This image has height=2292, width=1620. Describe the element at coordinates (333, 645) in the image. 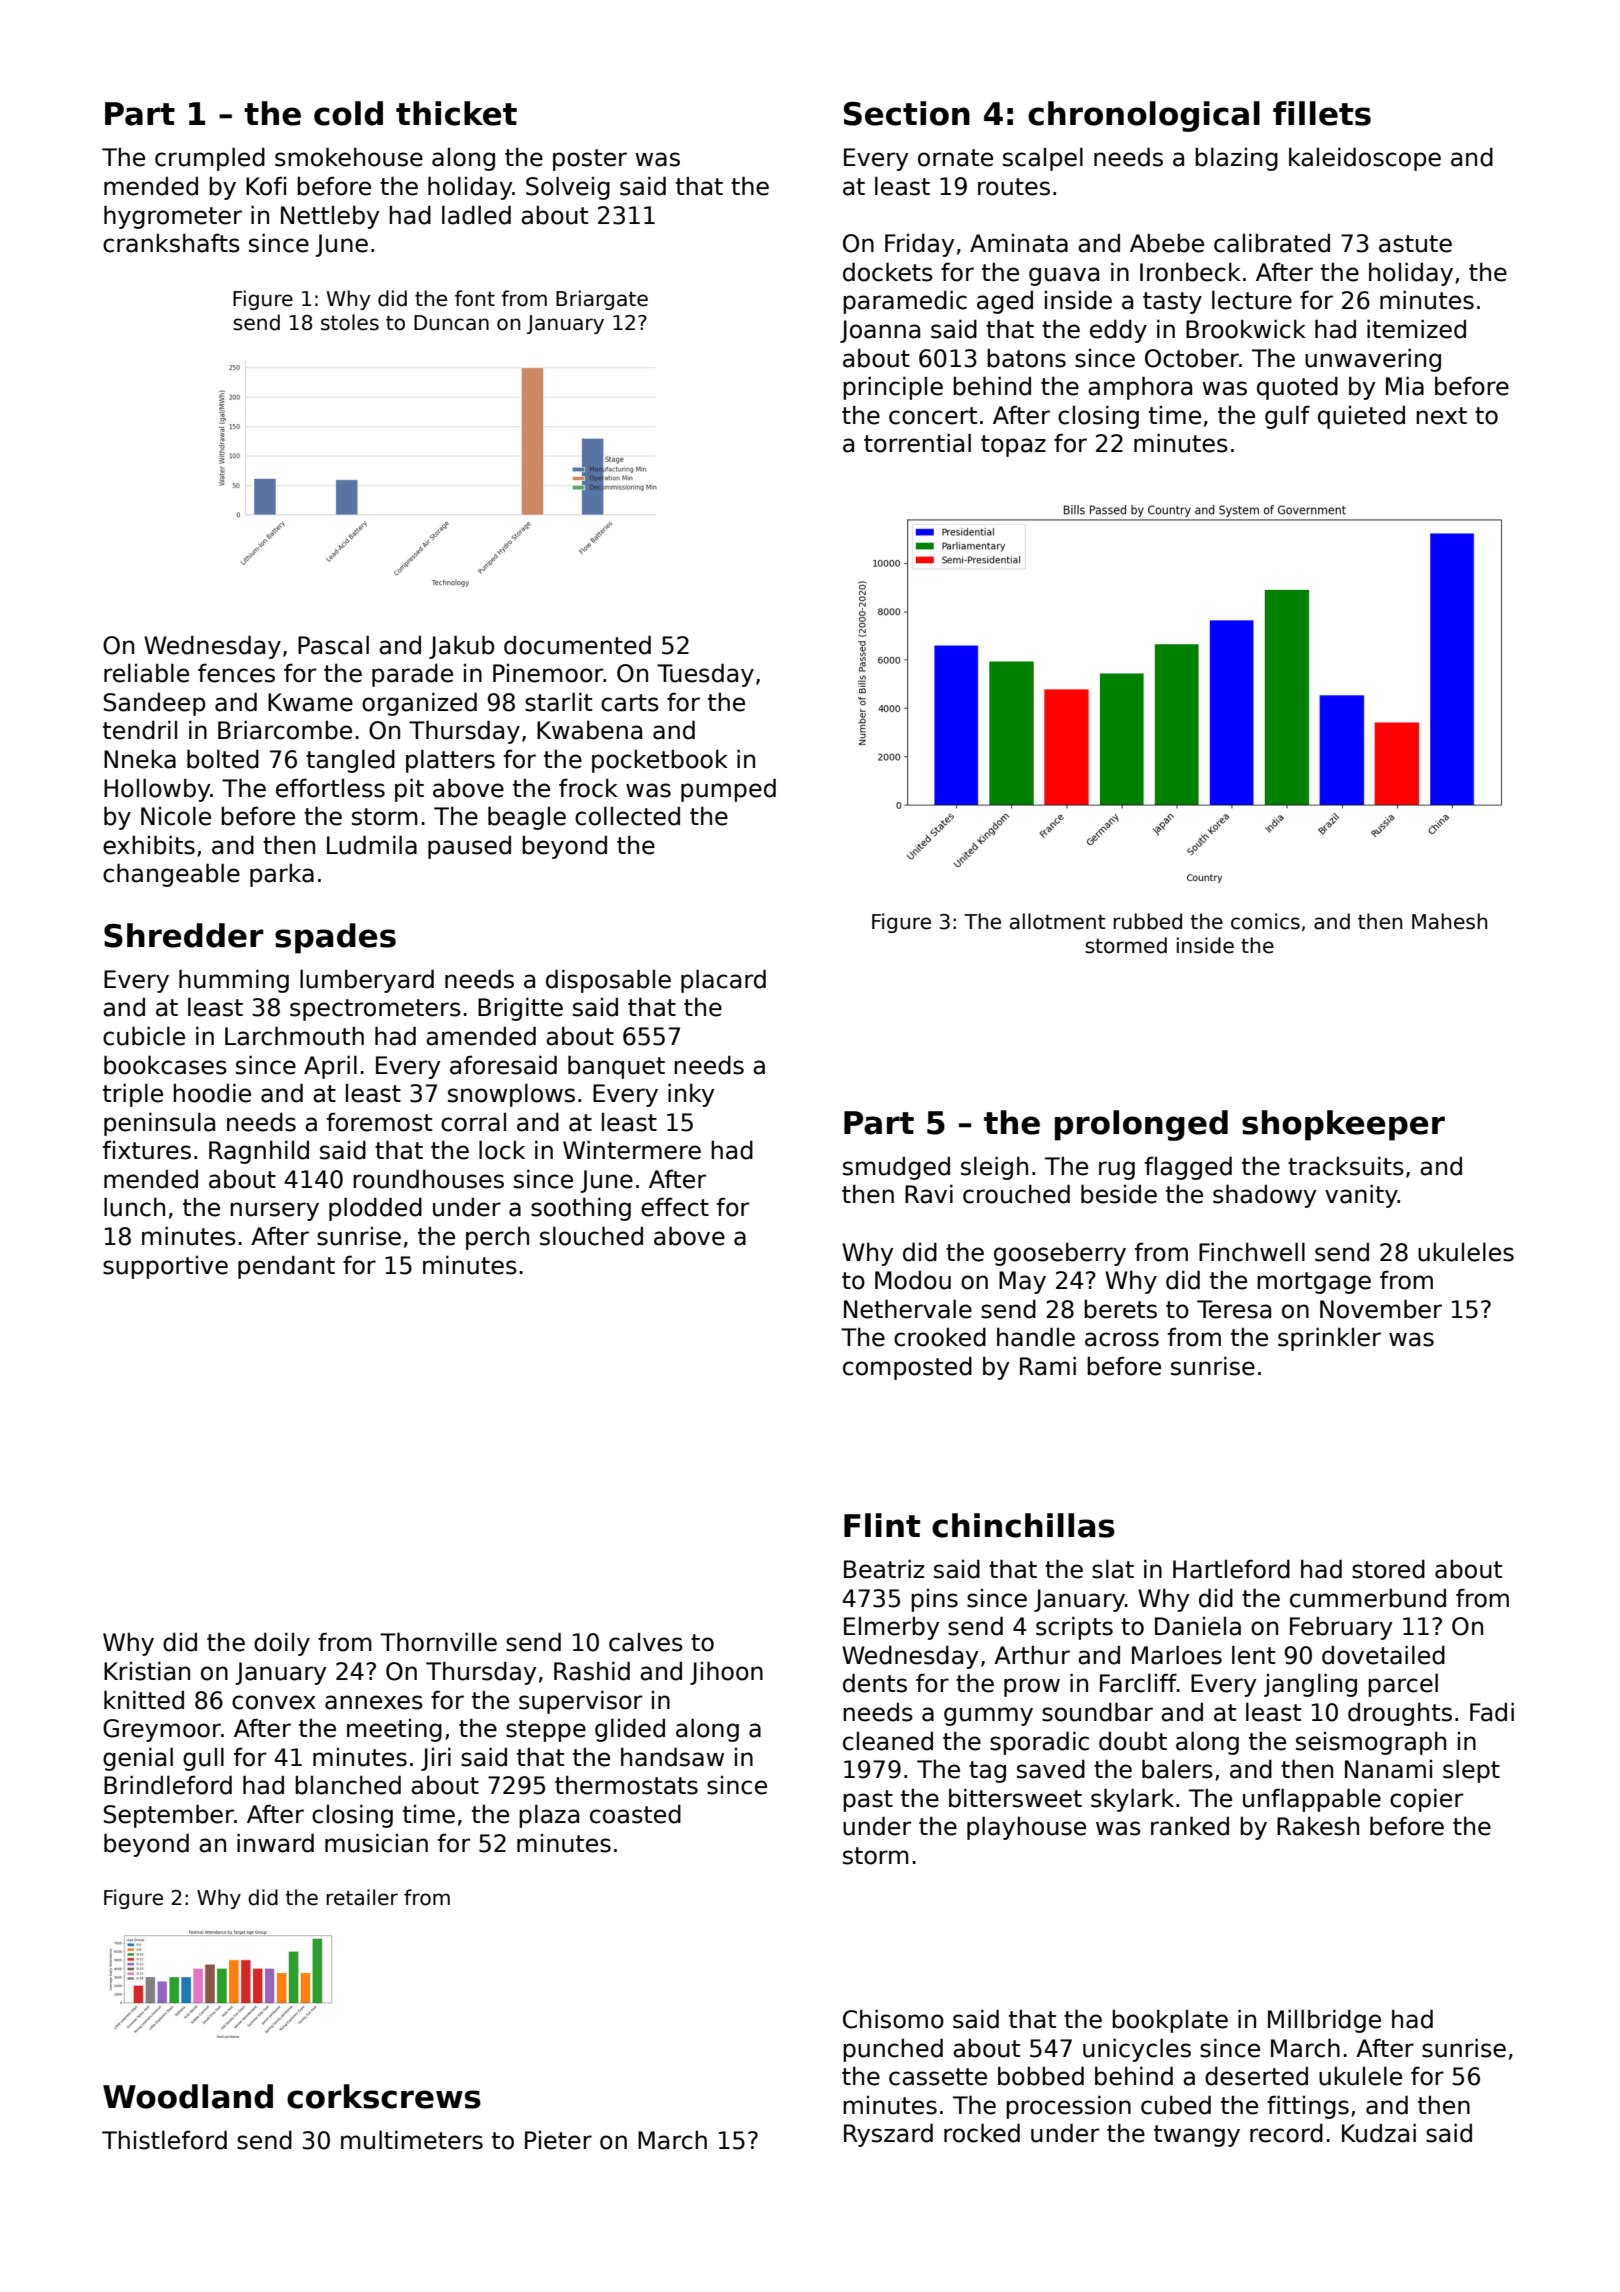

I see `Pascal` at that location.
